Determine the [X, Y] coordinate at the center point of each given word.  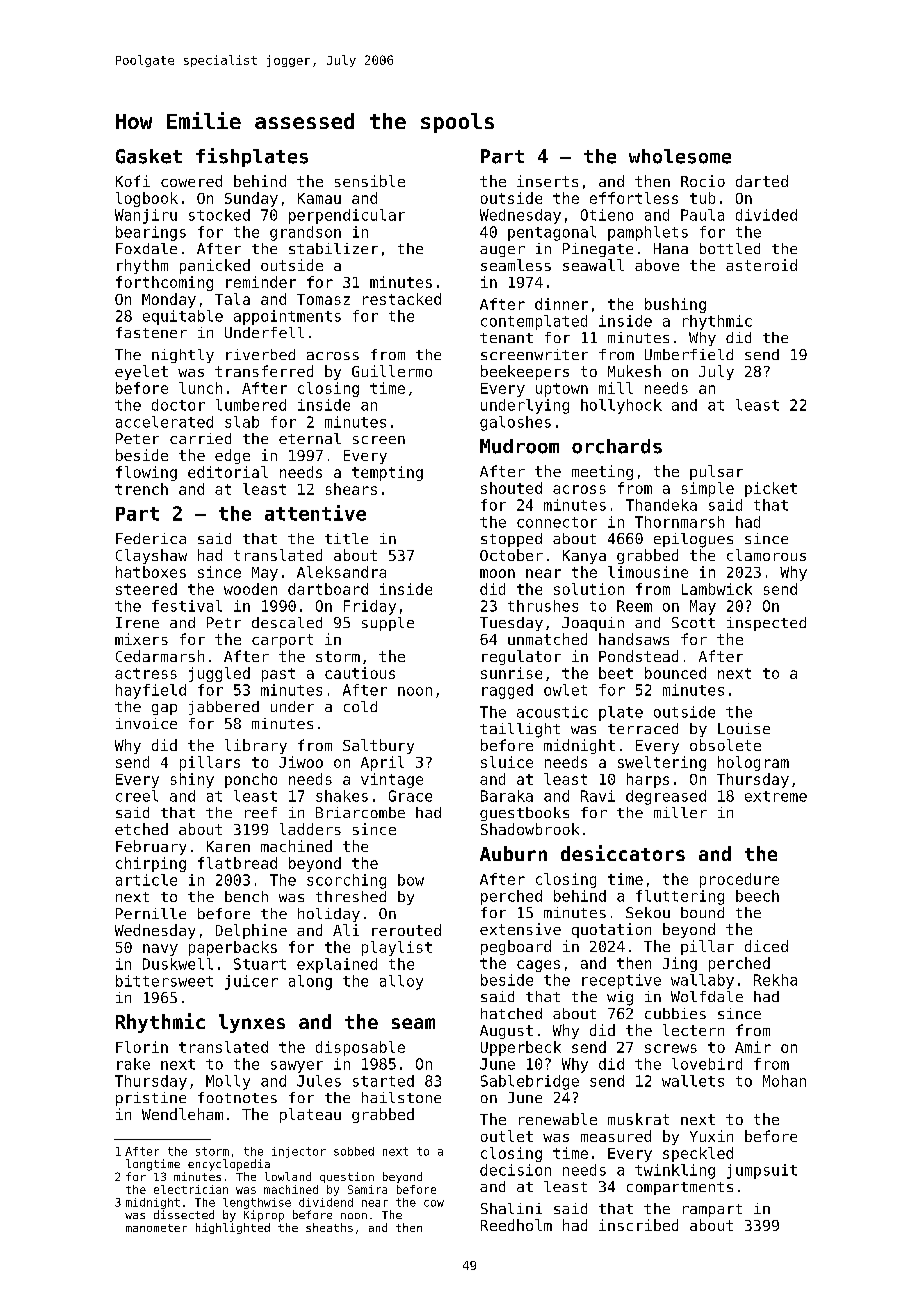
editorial [228, 472]
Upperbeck [521, 1048]
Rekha [775, 980]
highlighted [233, 1228]
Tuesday [511, 624]
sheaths [329, 1227]
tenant [506, 338]
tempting [387, 473]
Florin [142, 1047]
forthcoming [164, 283]
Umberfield [689, 354]
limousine [648, 572]
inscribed [638, 1225]
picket [771, 489]
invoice [146, 723]
